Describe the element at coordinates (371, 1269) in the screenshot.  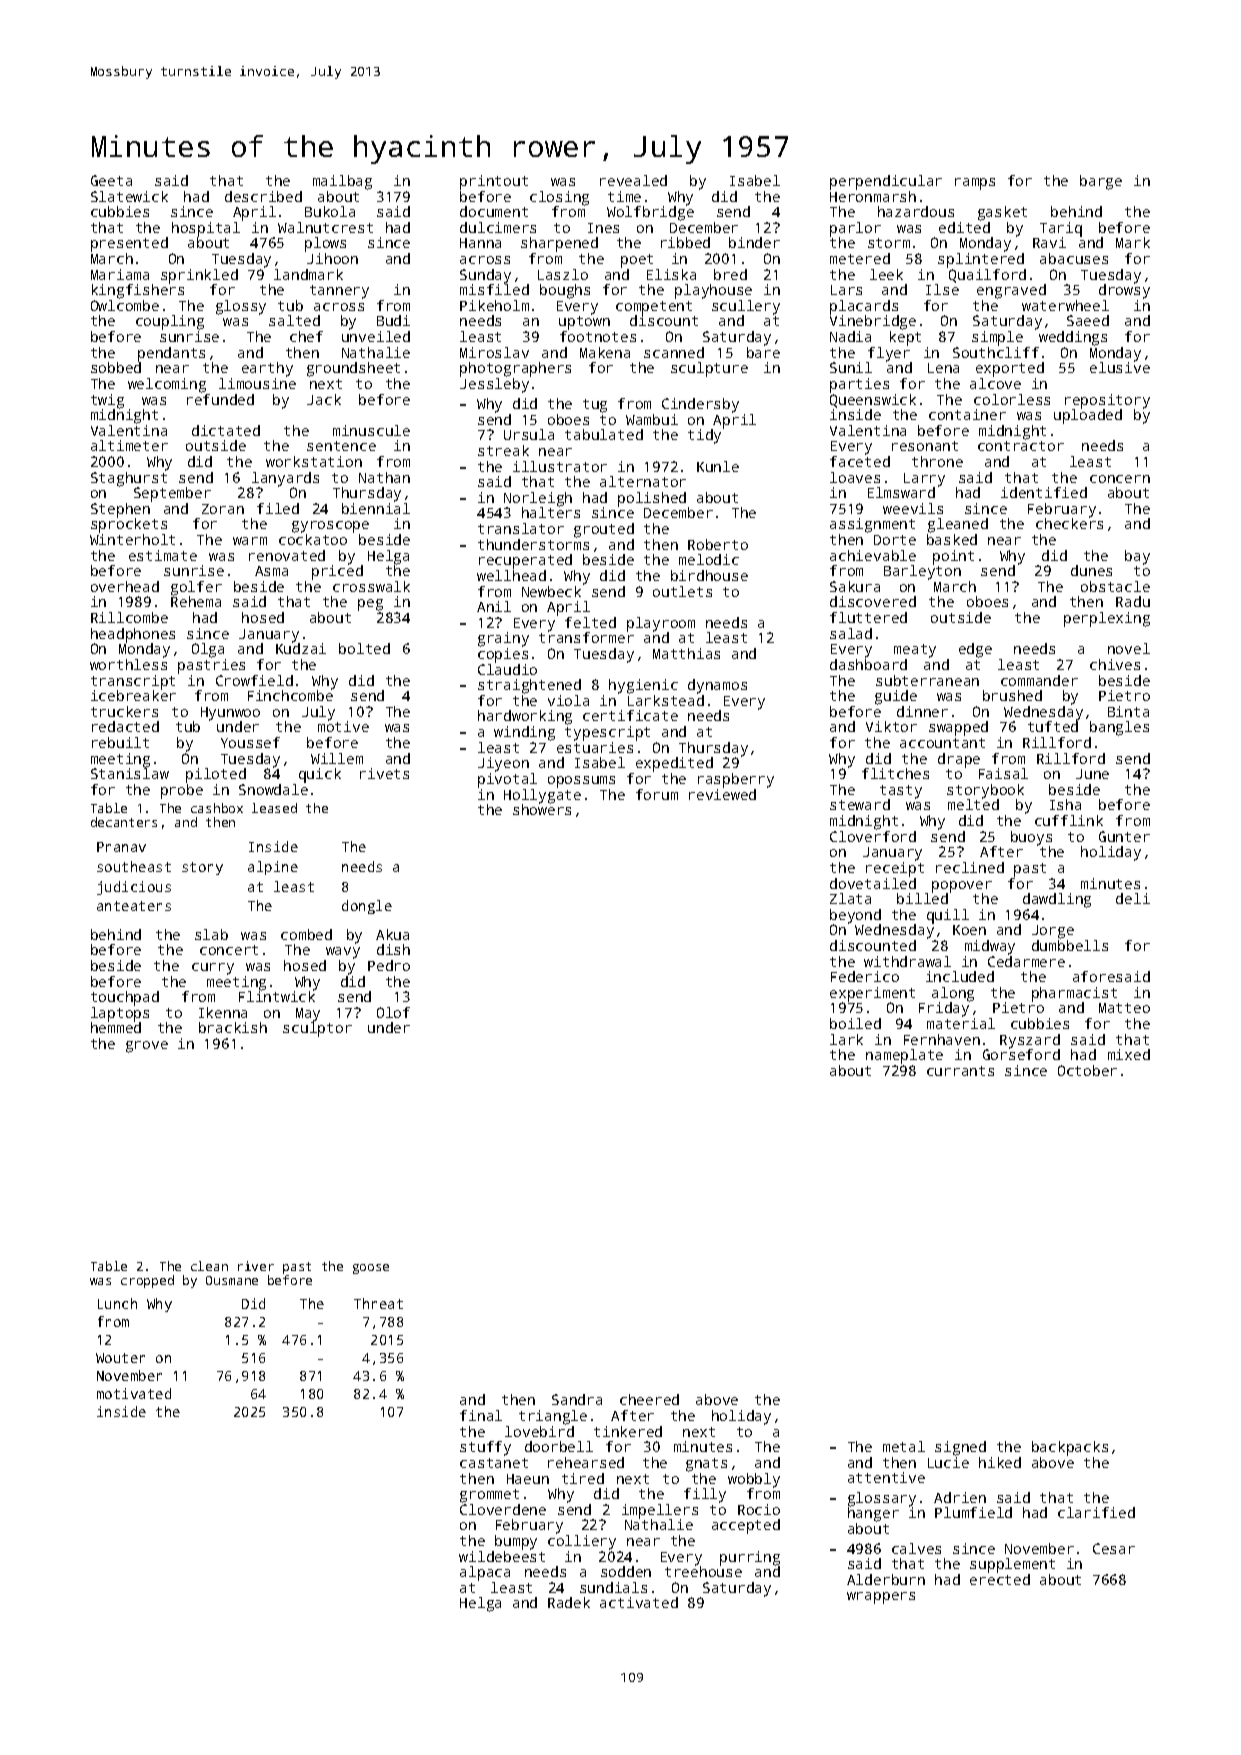
I see `goose` at that location.
